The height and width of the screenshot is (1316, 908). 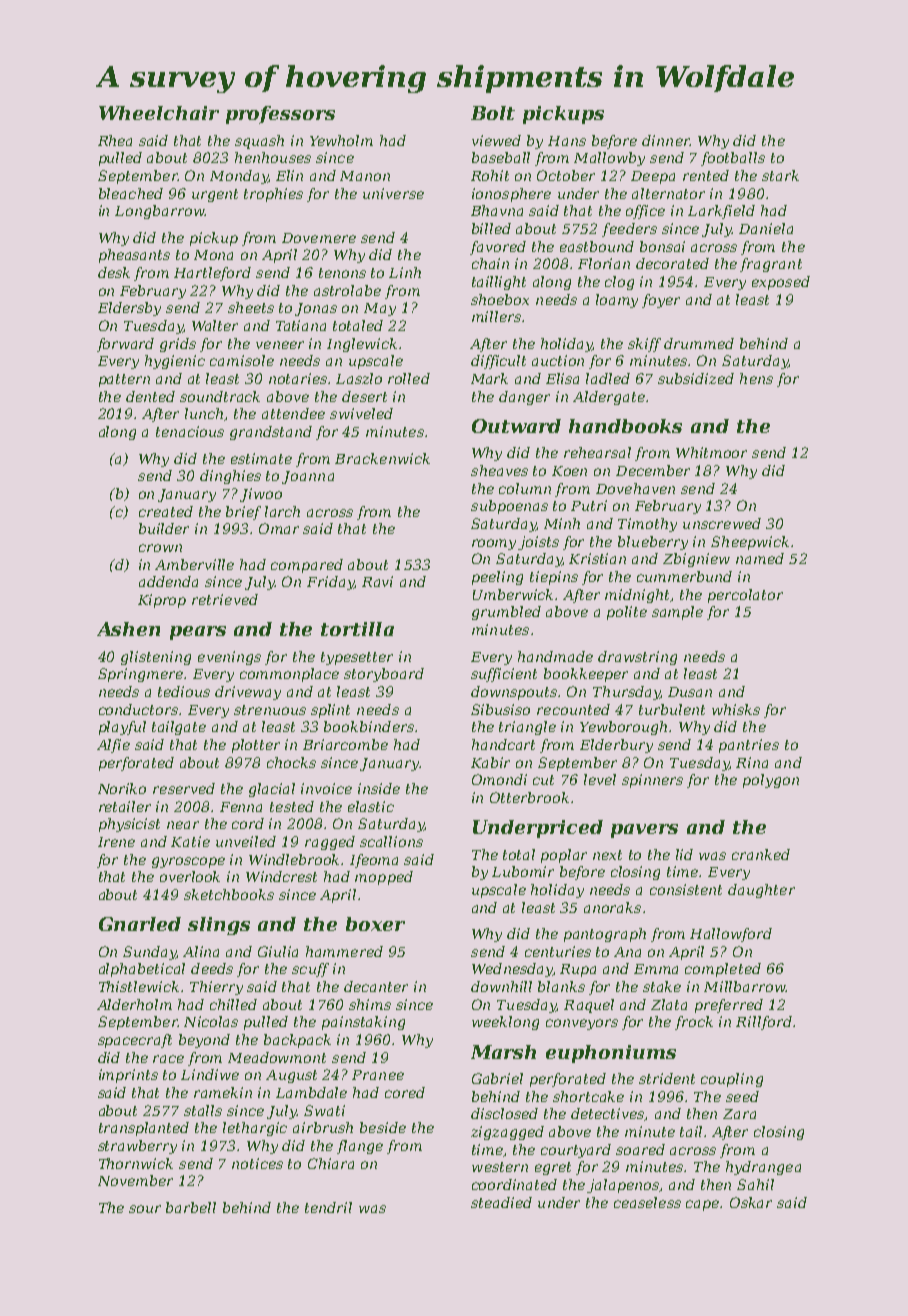 What do you see at coordinates (393, 193) in the screenshot?
I see `universe` at bounding box center [393, 193].
